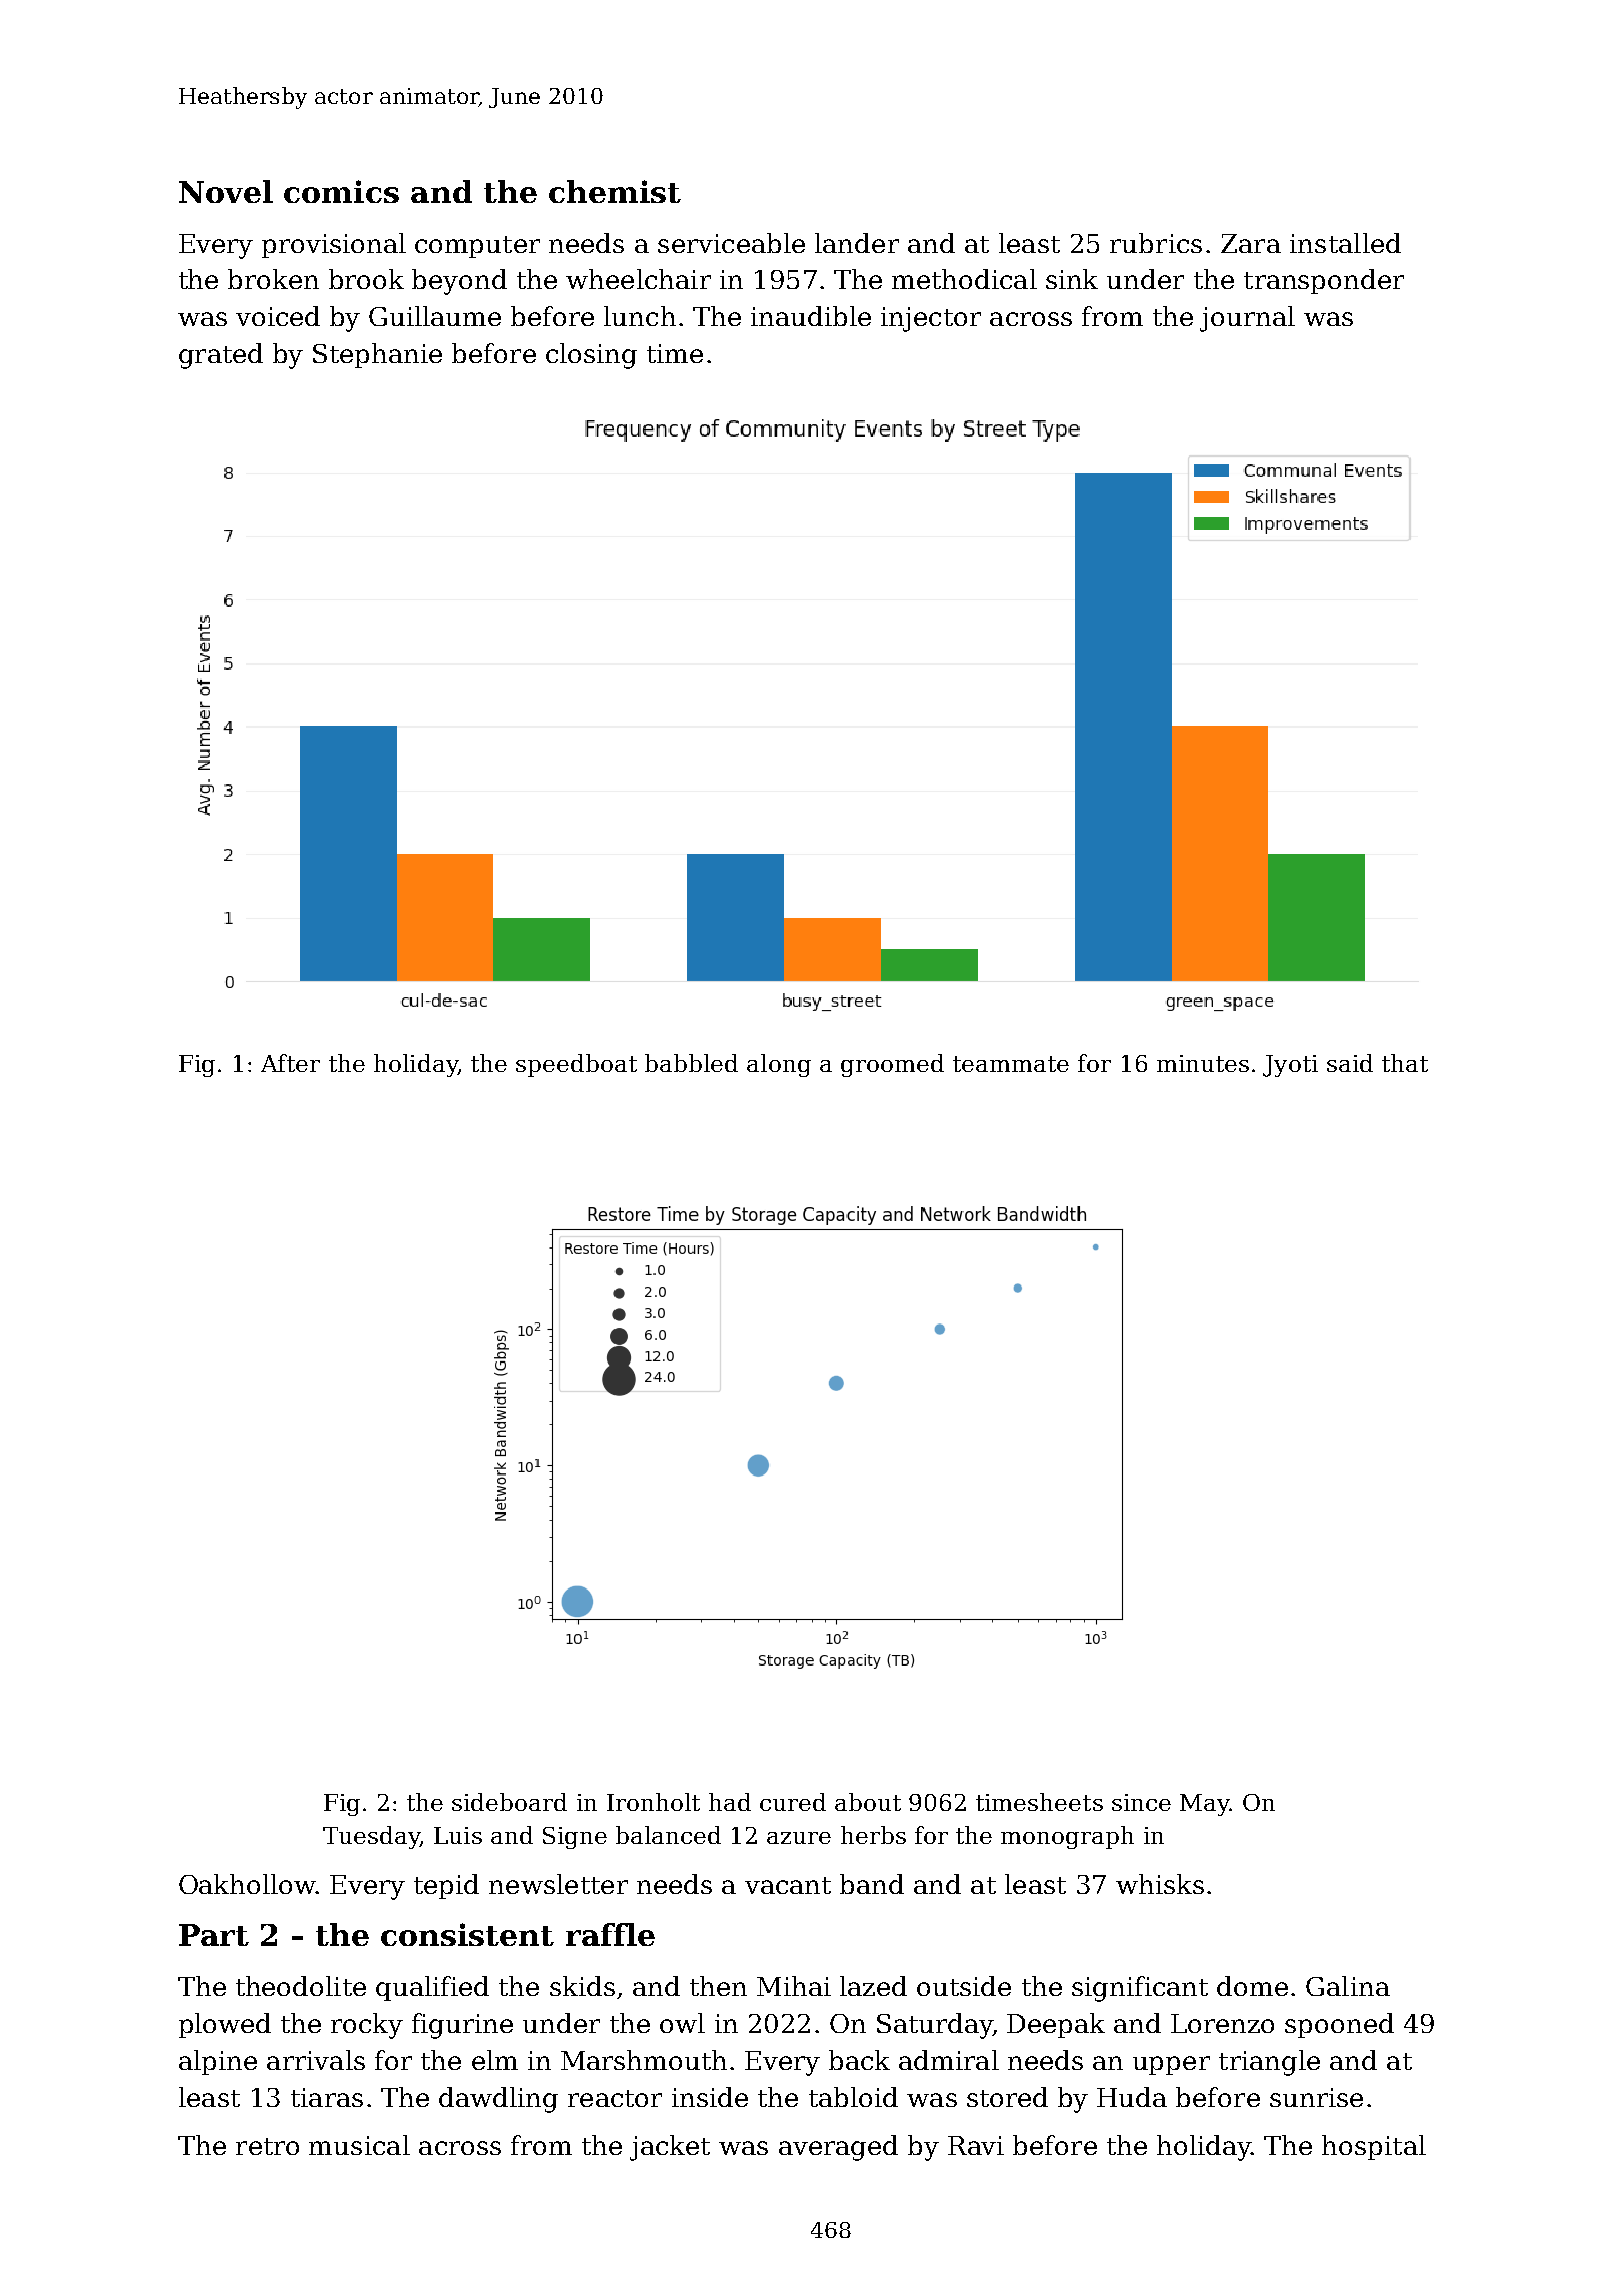 This image has width=1620, height=2292. What do you see at coordinates (377, 355) in the image?
I see `Stephanie` at bounding box center [377, 355].
